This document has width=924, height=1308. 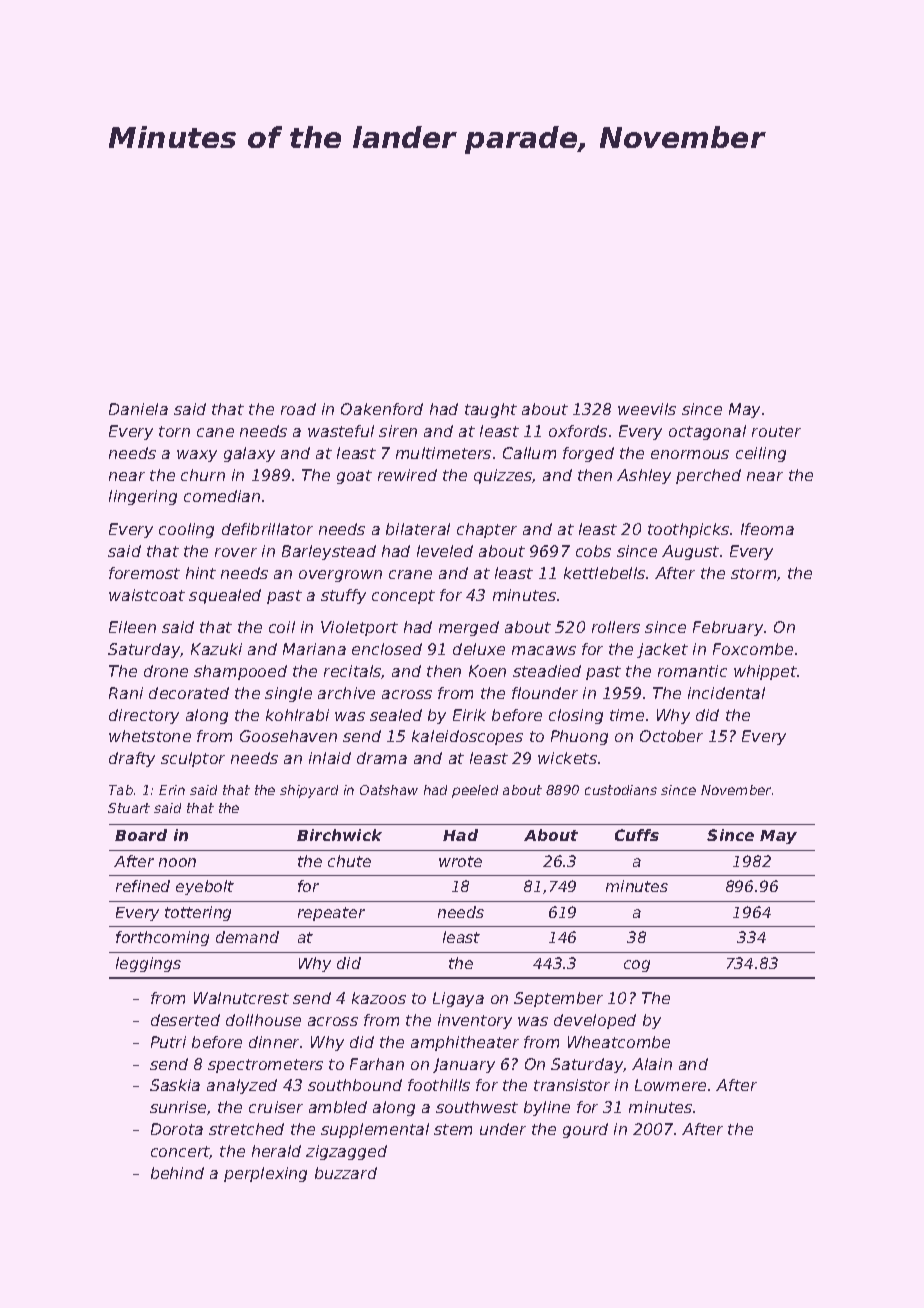 I want to click on concept, so click(x=403, y=597).
